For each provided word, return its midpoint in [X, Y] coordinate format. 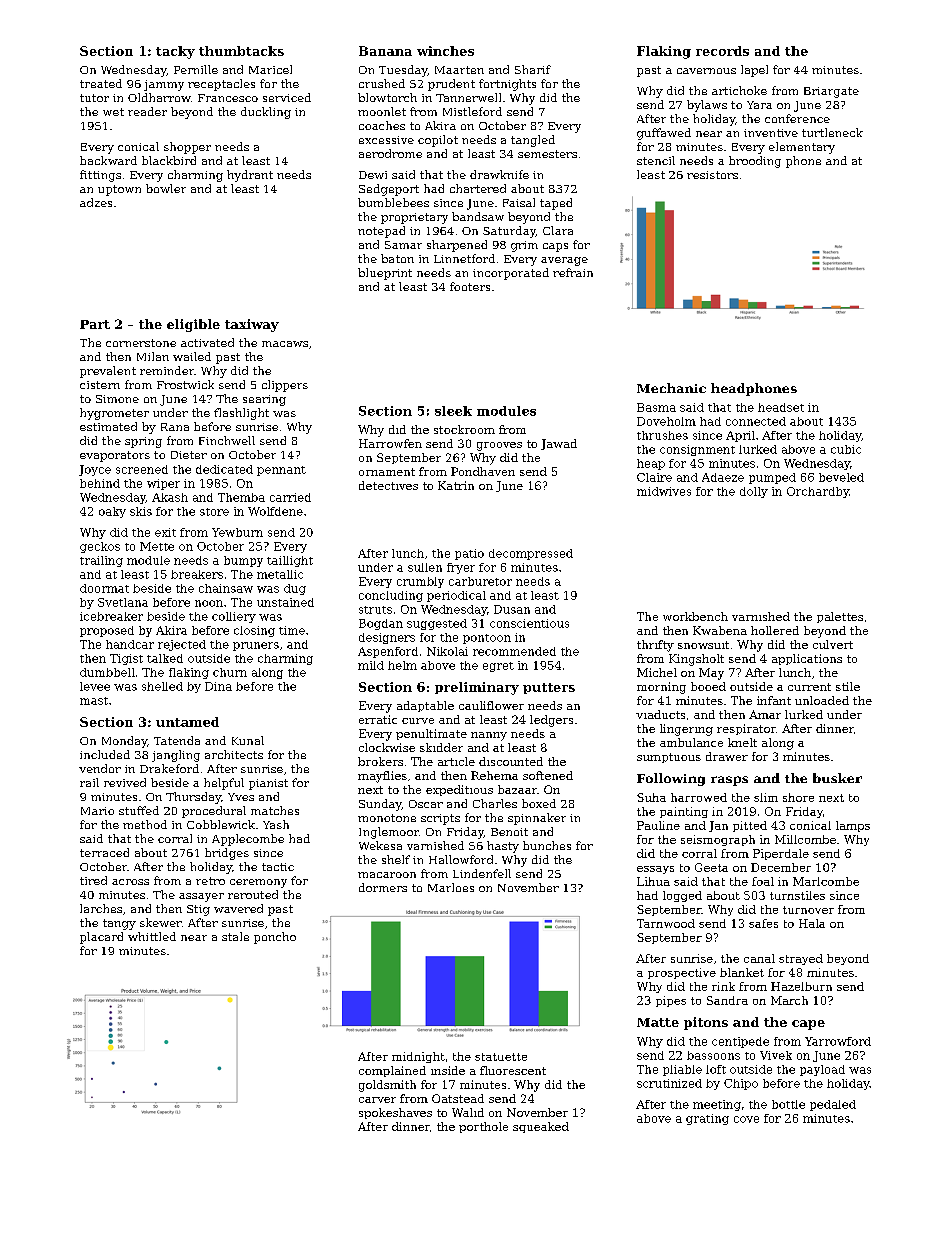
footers [470, 286]
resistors [712, 175]
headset [781, 407]
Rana [175, 427]
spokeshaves [395, 1113]
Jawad [559, 444]
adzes [96, 202]
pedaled [833, 1105]
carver [377, 1100]
